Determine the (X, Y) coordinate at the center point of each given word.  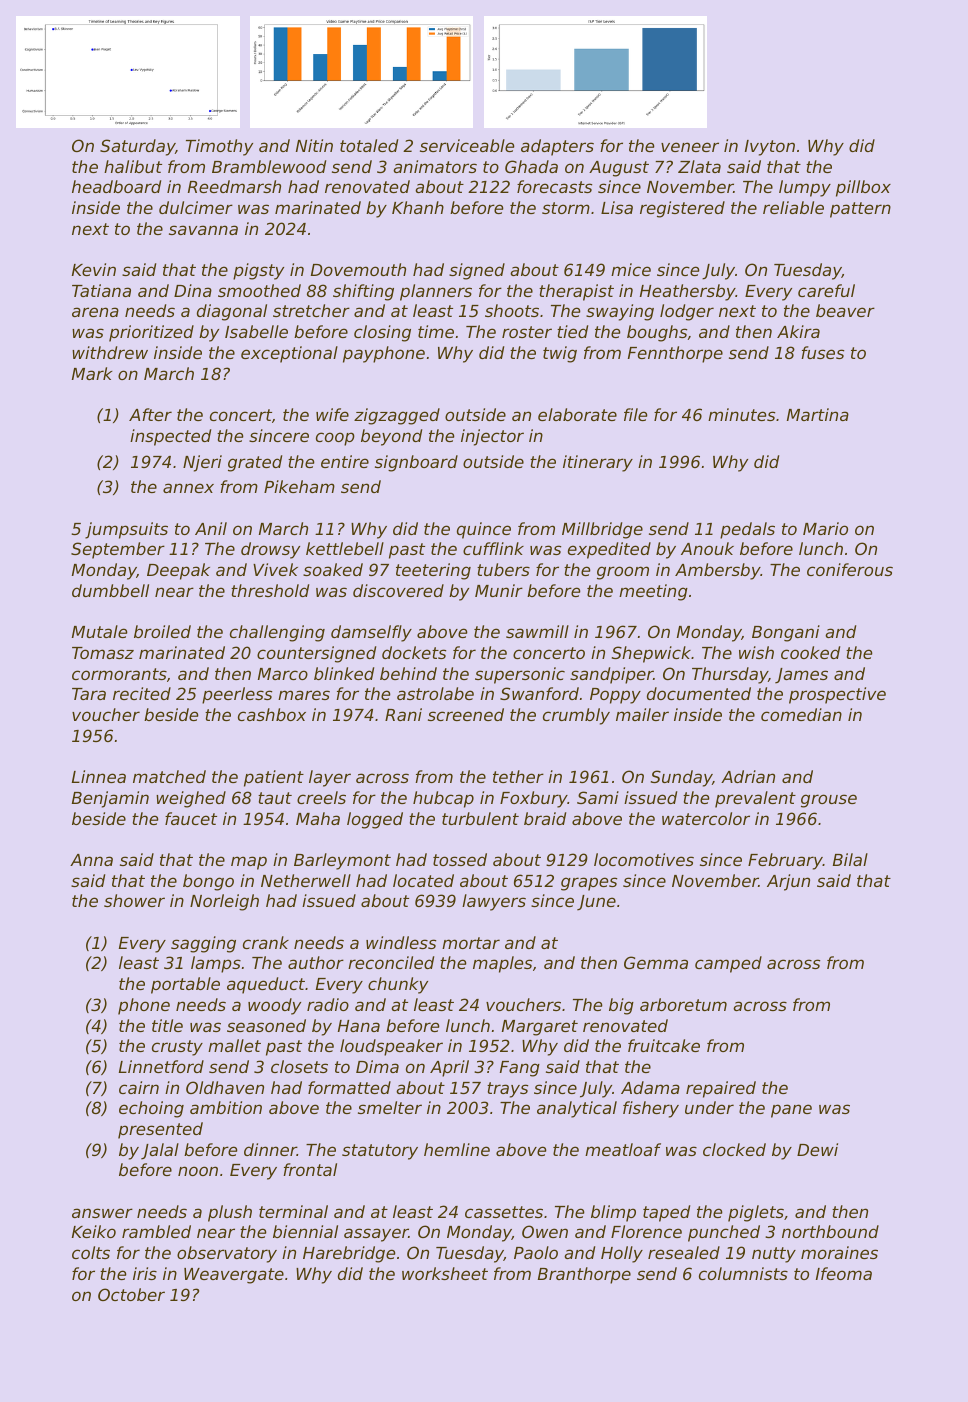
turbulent (480, 818)
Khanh (418, 207)
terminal (293, 1211)
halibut (133, 166)
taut (275, 798)
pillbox (863, 188)
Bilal (850, 859)
